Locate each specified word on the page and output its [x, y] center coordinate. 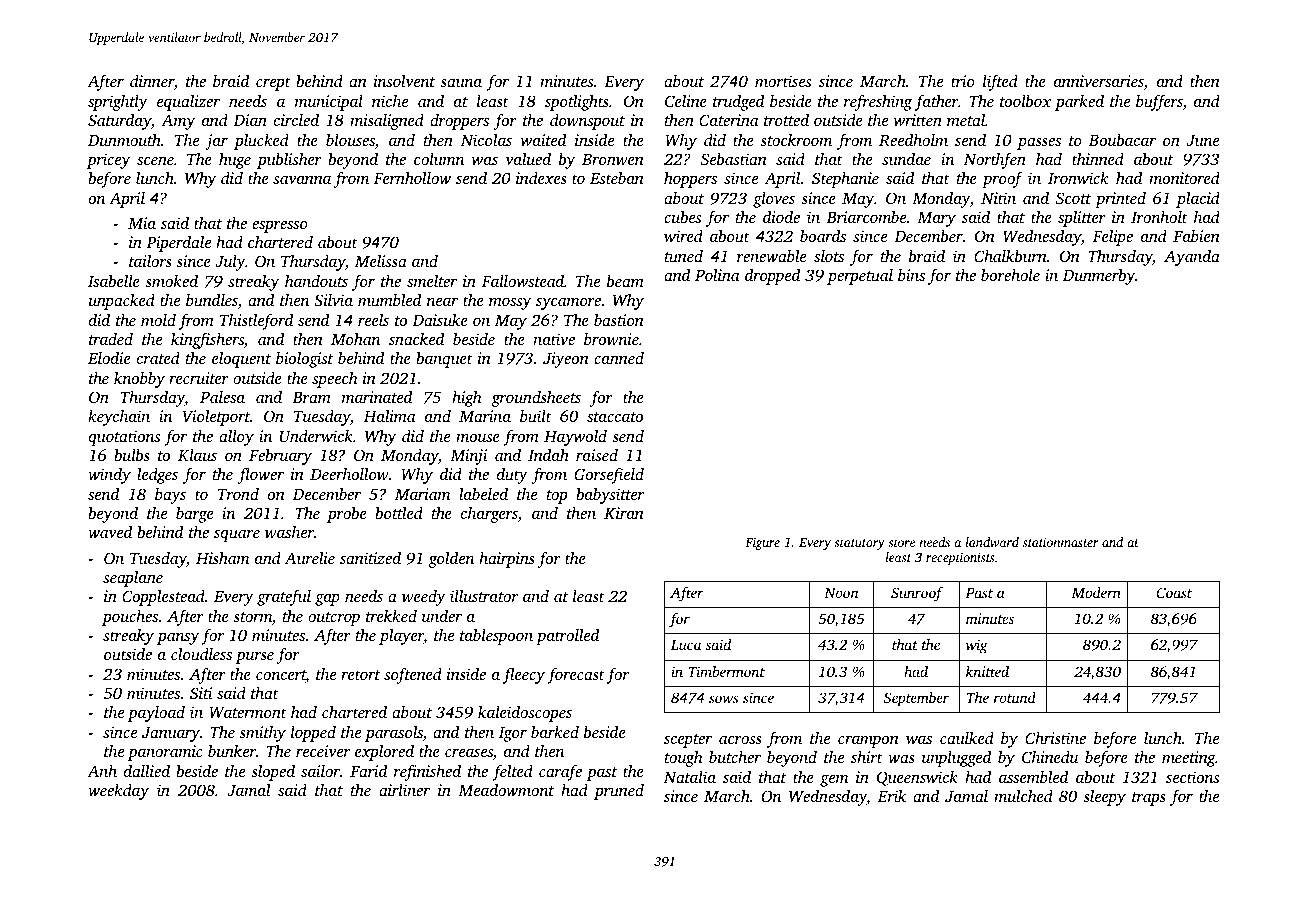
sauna [461, 83]
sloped [273, 772]
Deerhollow [349, 473]
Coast [1174, 592]
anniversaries [1099, 82]
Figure [762, 543]
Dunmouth [124, 140]
